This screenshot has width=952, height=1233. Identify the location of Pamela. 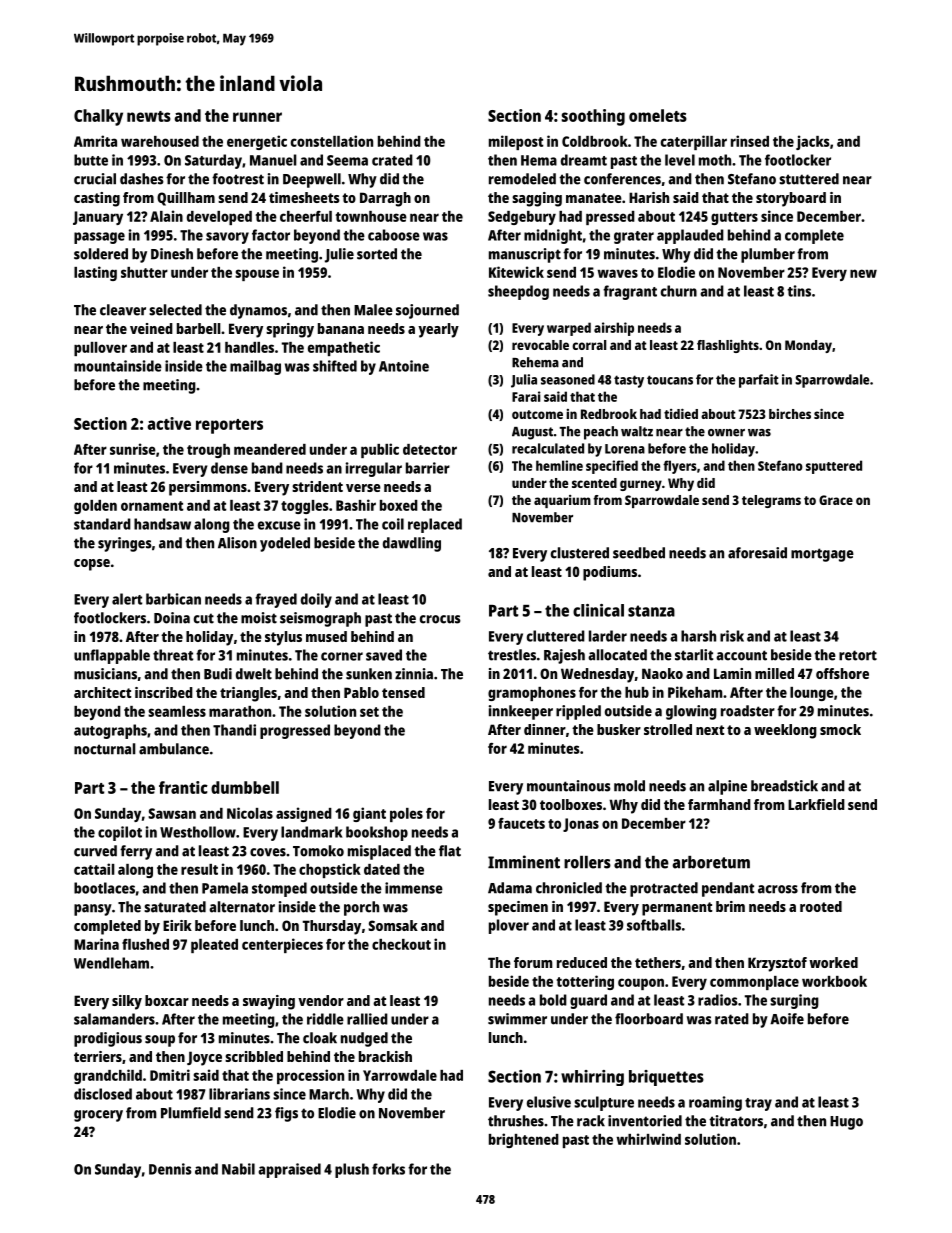
(225, 888).
